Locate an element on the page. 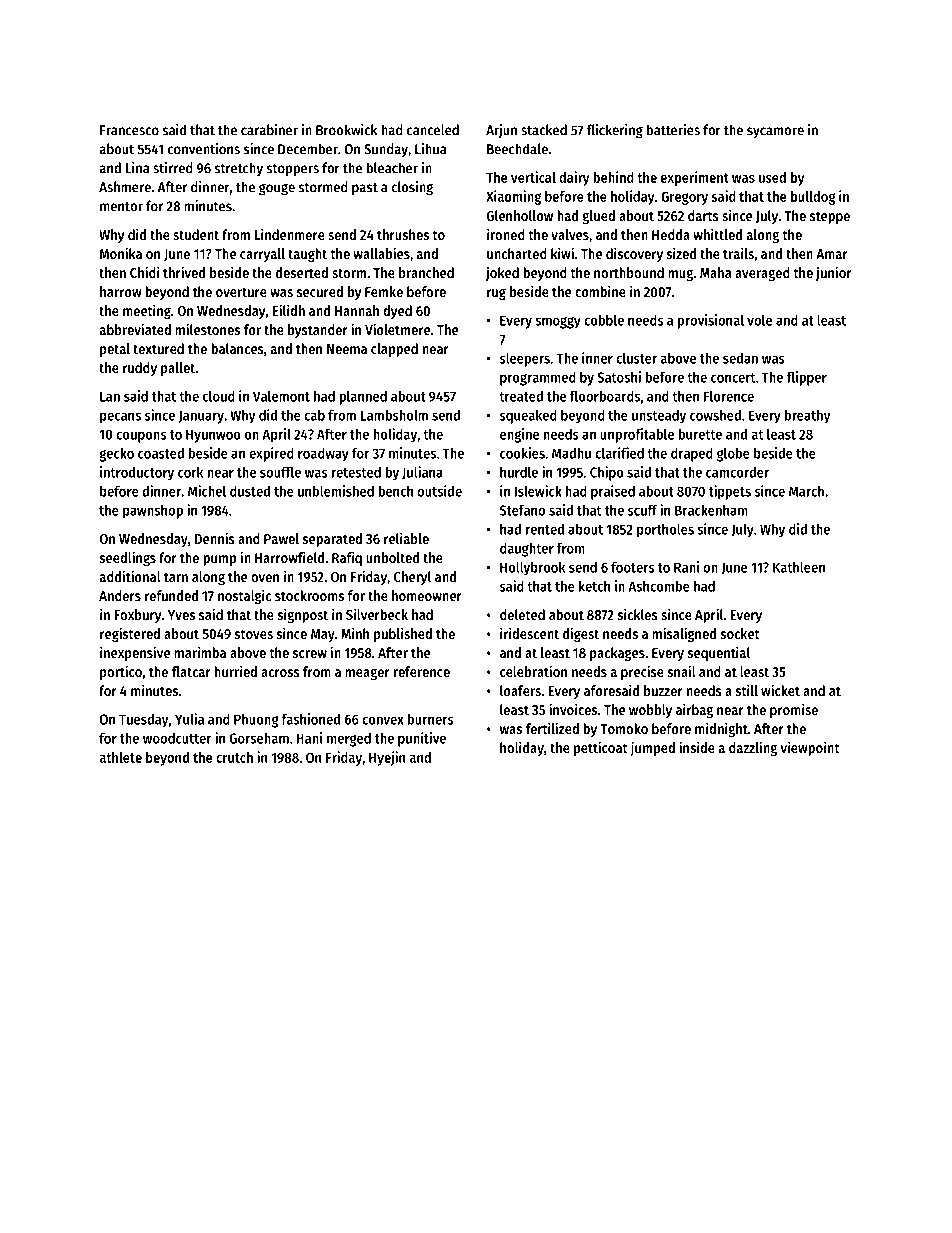 This page has height=1233, width=952. thrived is located at coordinates (184, 272).
